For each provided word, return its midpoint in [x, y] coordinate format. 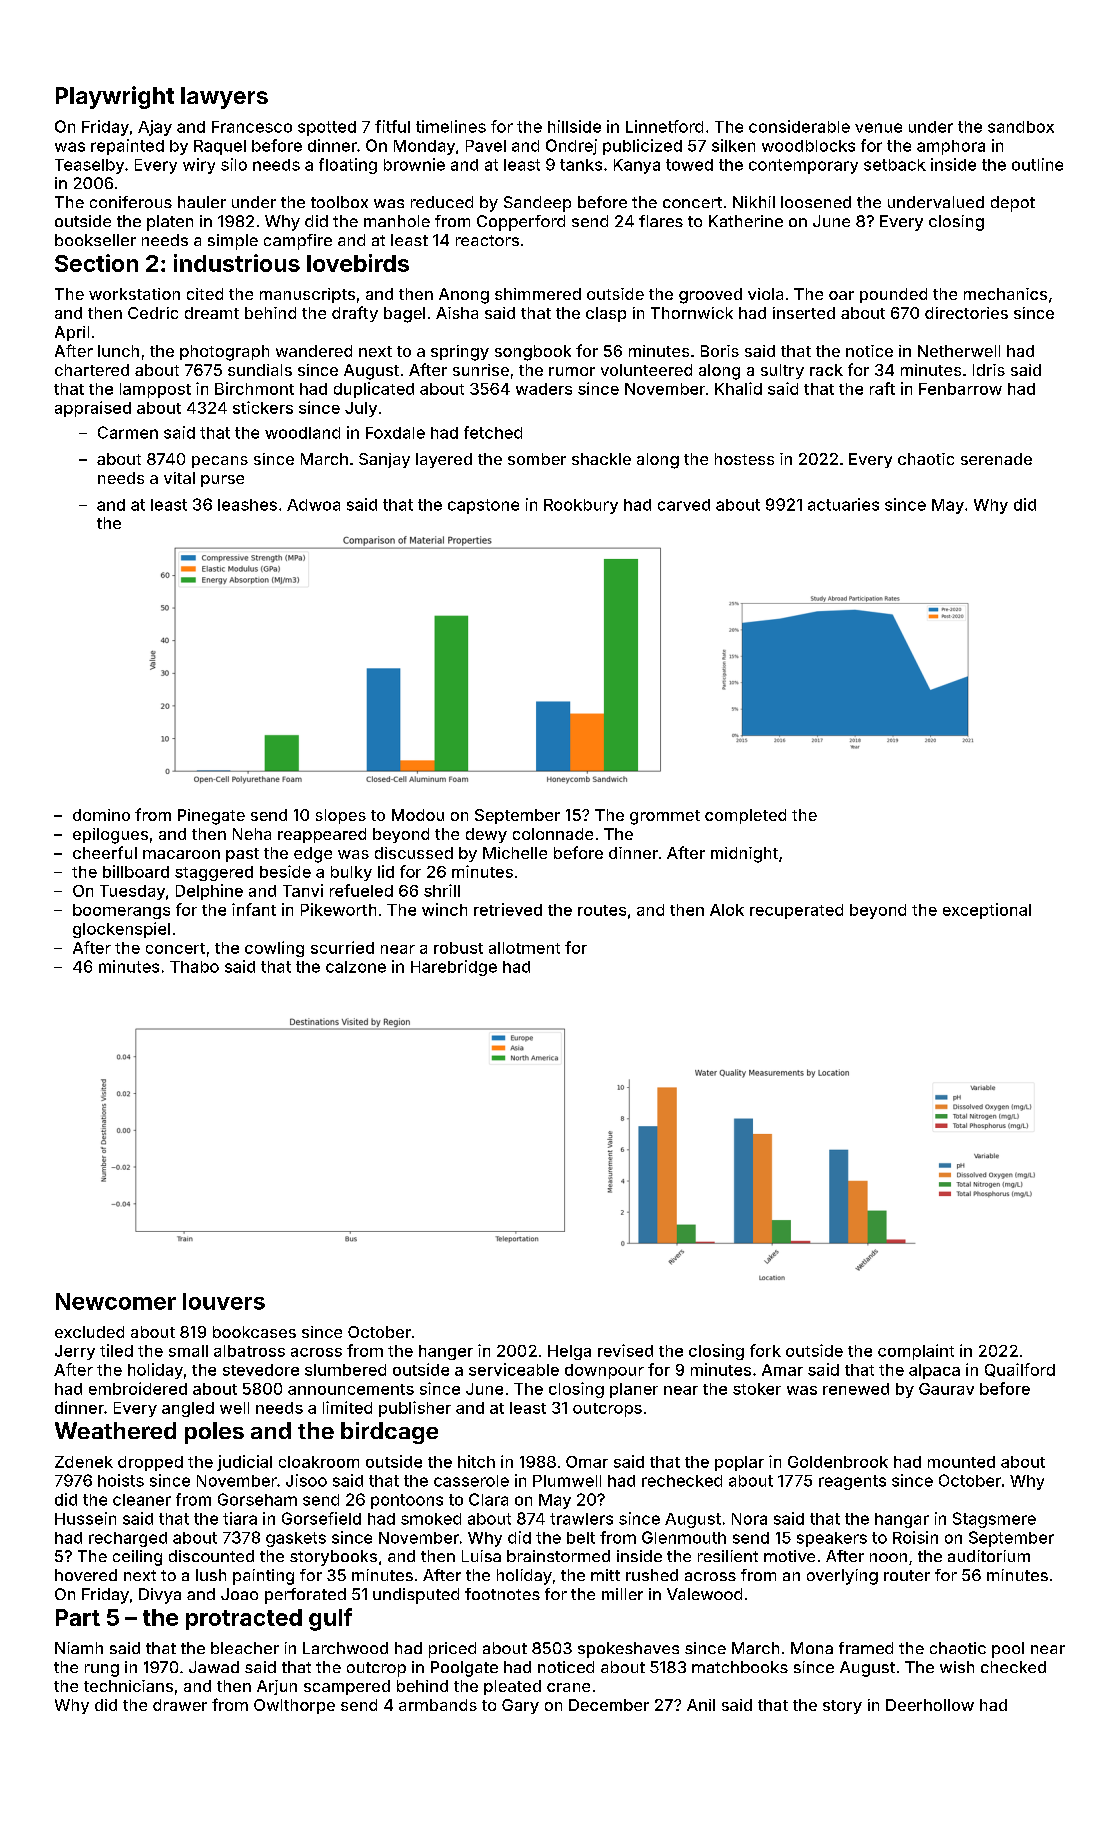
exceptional [987, 911]
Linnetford [664, 126]
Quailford [1020, 1370]
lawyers [224, 98]
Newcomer [116, 1301]
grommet [665, 817]
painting [263, 1577]
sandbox [1021, 127]
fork [765, 1350]
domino [101, 815]
